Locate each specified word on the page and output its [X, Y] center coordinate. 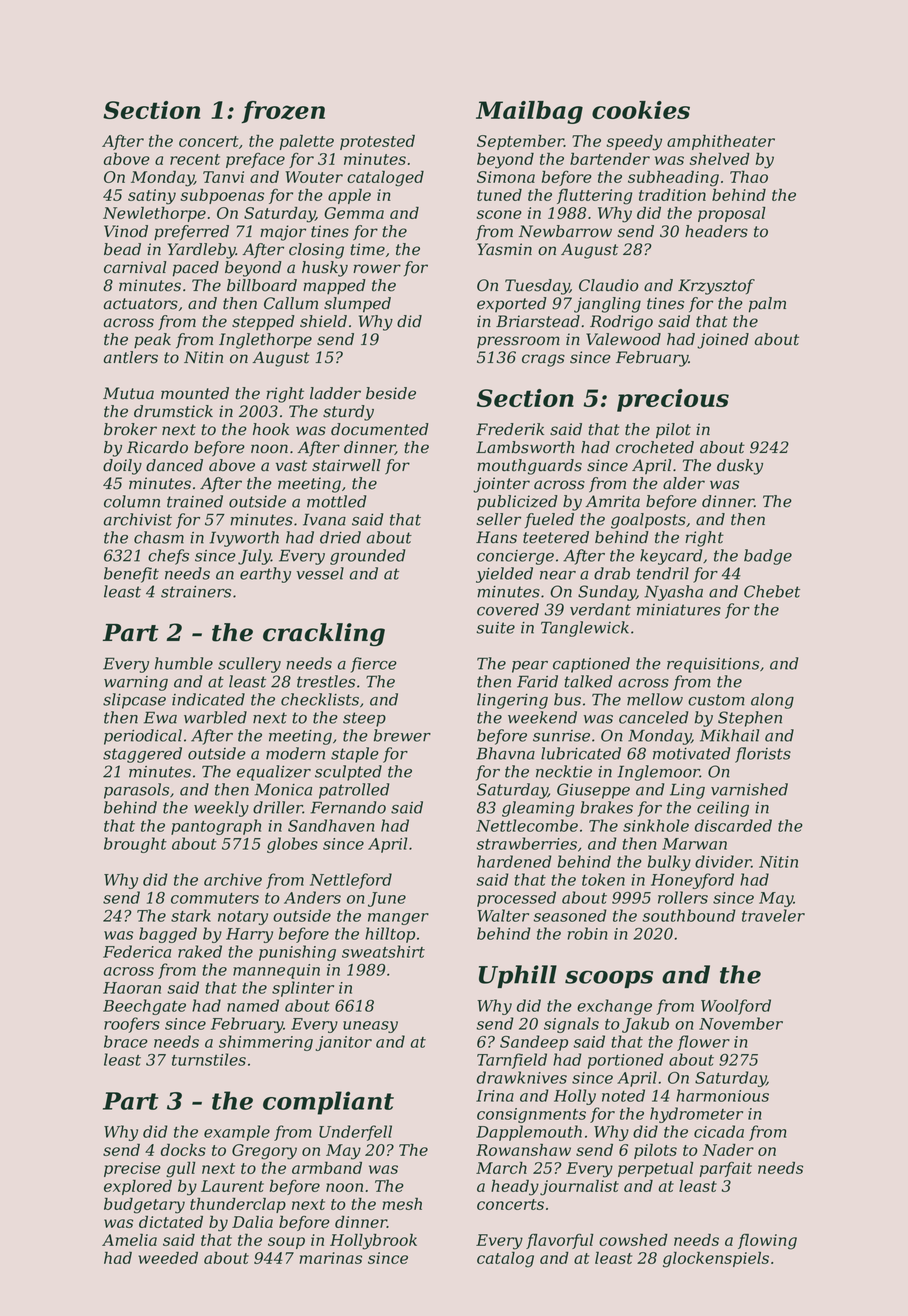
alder [684, 483]
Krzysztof [716, 287]
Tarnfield [512, 1061]
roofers [132, 1025]
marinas [330, 1258]
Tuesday [537, 287]
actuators [141, 304]
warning [136, 683]
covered [508, 609]
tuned [499, 195]
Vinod [126, 231]
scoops [609, 979]
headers [716, 231]
